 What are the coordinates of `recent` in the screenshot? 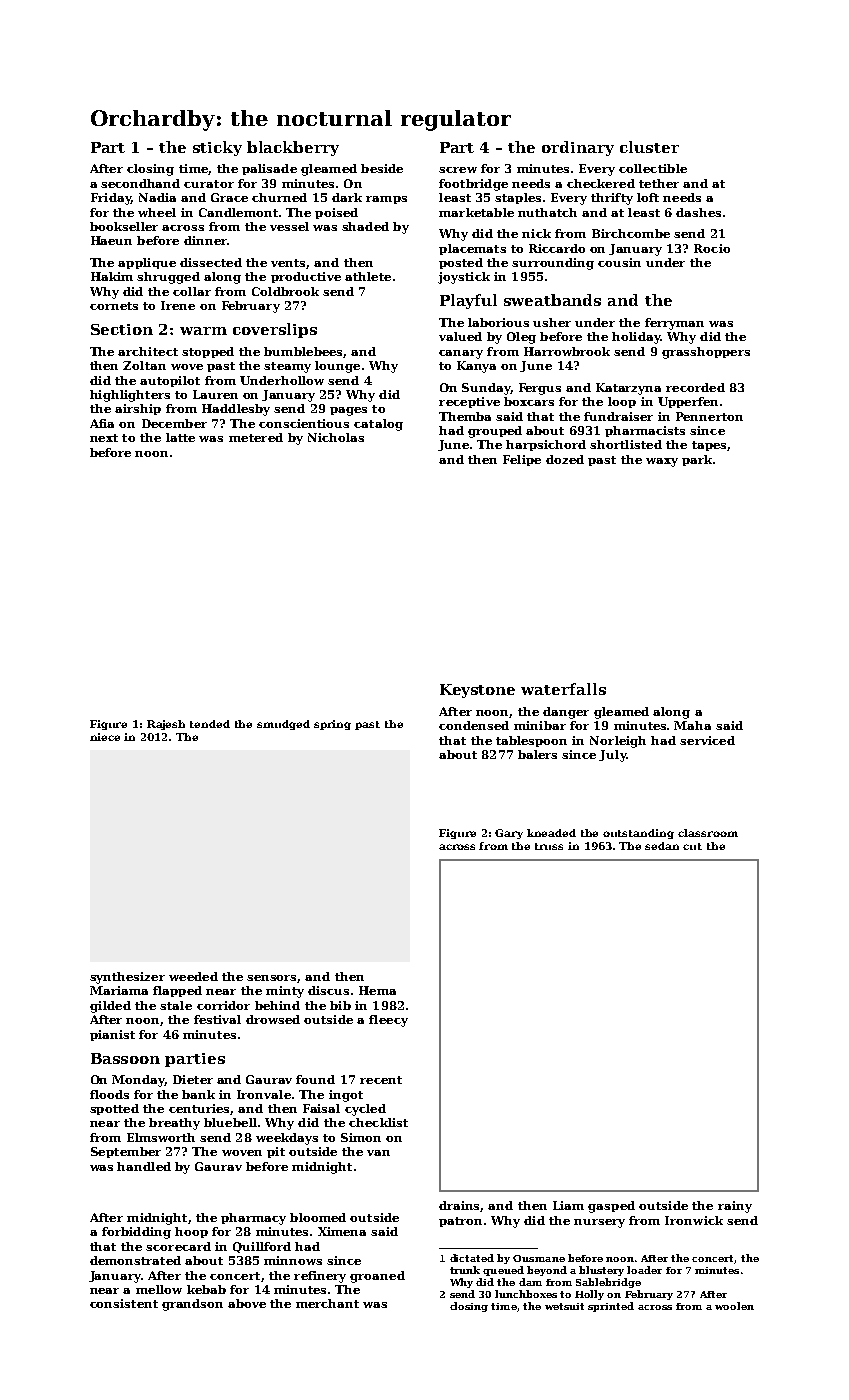 It's located at (381, 1080).
